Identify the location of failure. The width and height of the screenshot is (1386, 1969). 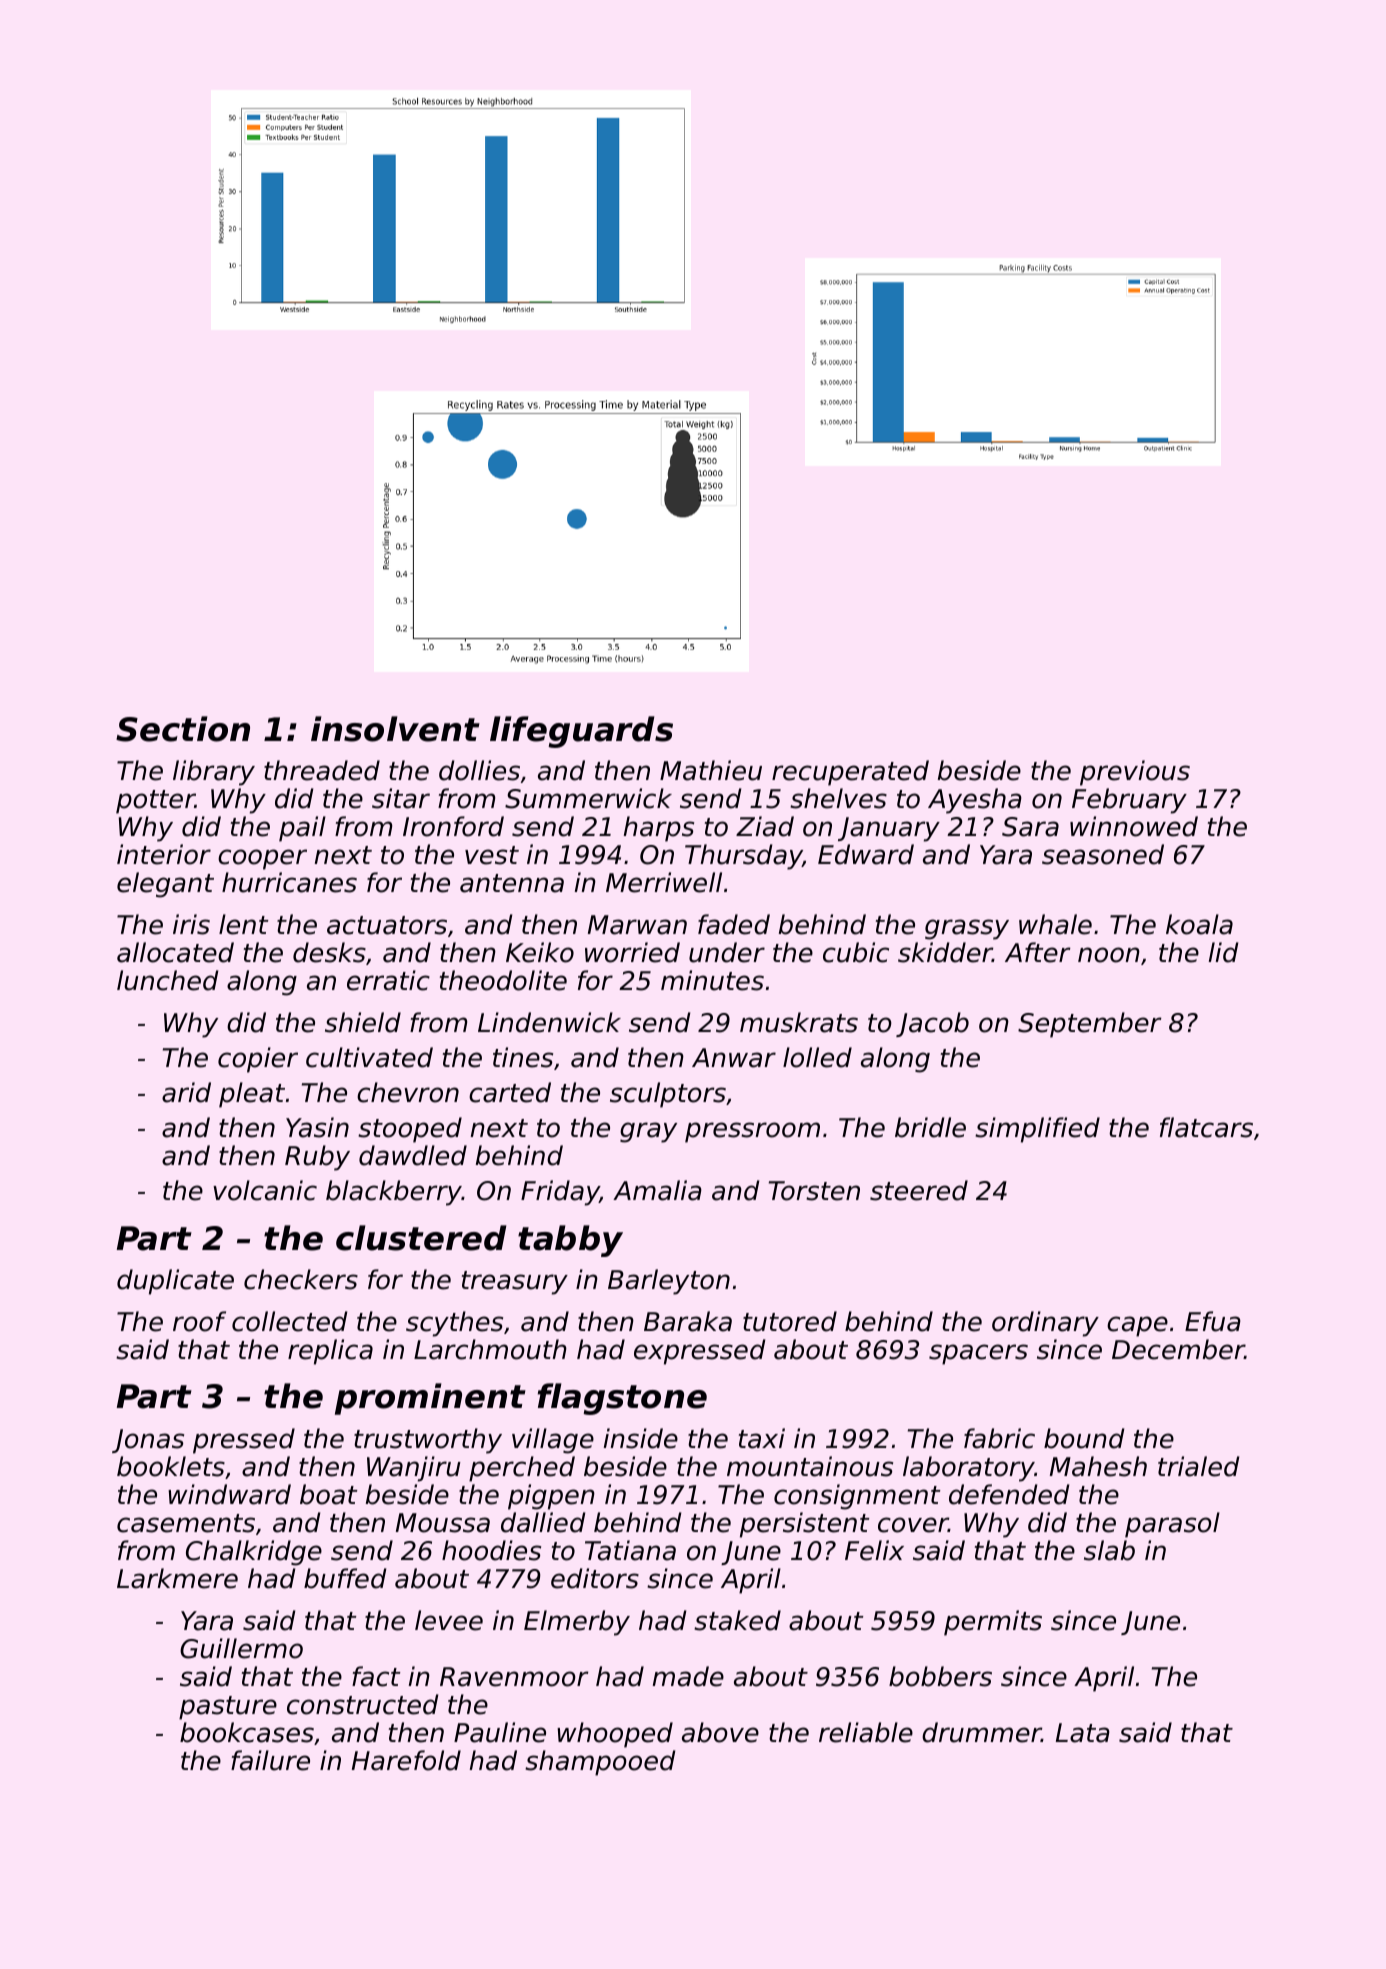
(270, 1760).
